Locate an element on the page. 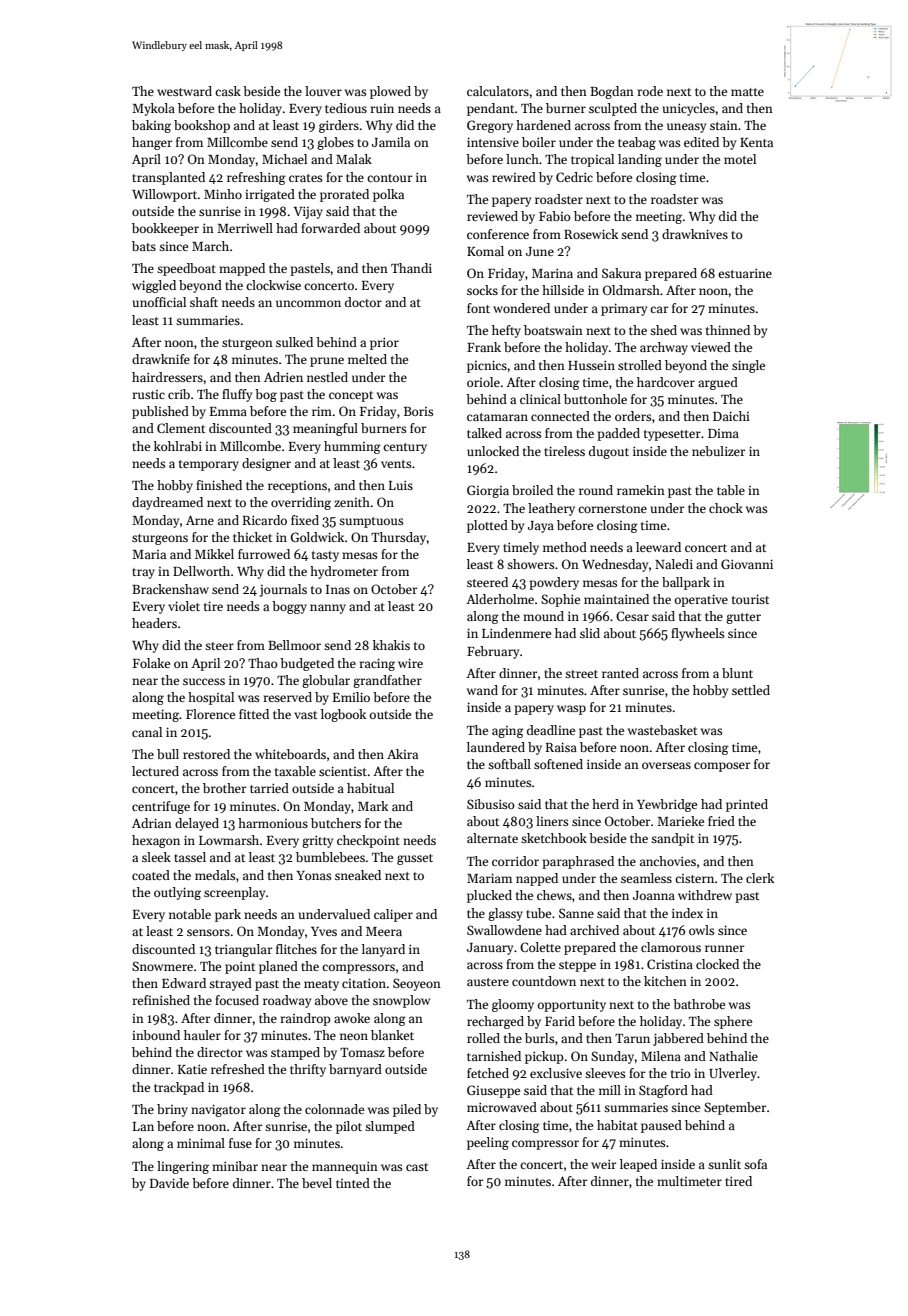 This document has width=908, height=1316. hillside is located at coordinates (563, 290).
